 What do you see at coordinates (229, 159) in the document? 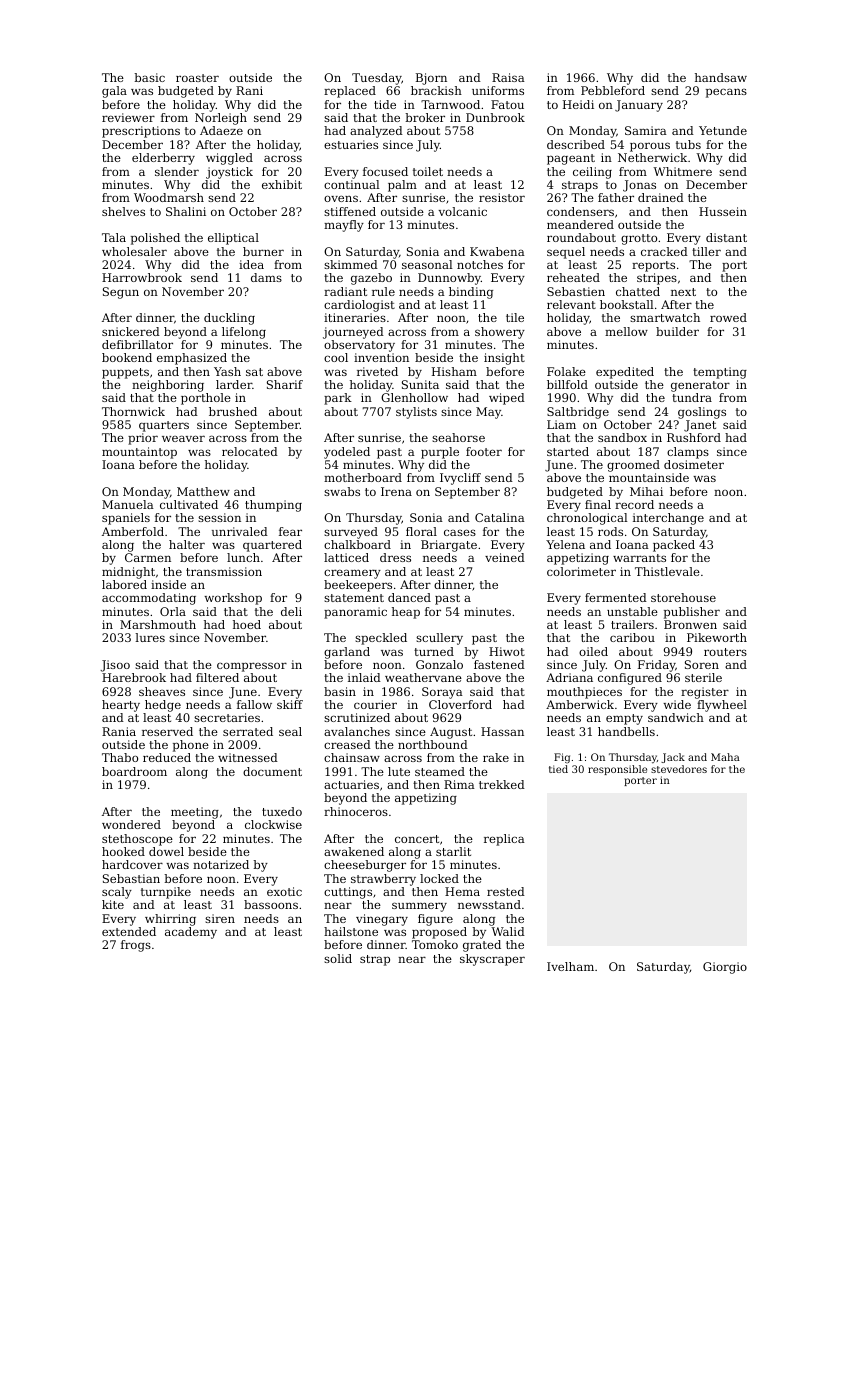
I see `wiggled` at bounding box center [229, 159].
